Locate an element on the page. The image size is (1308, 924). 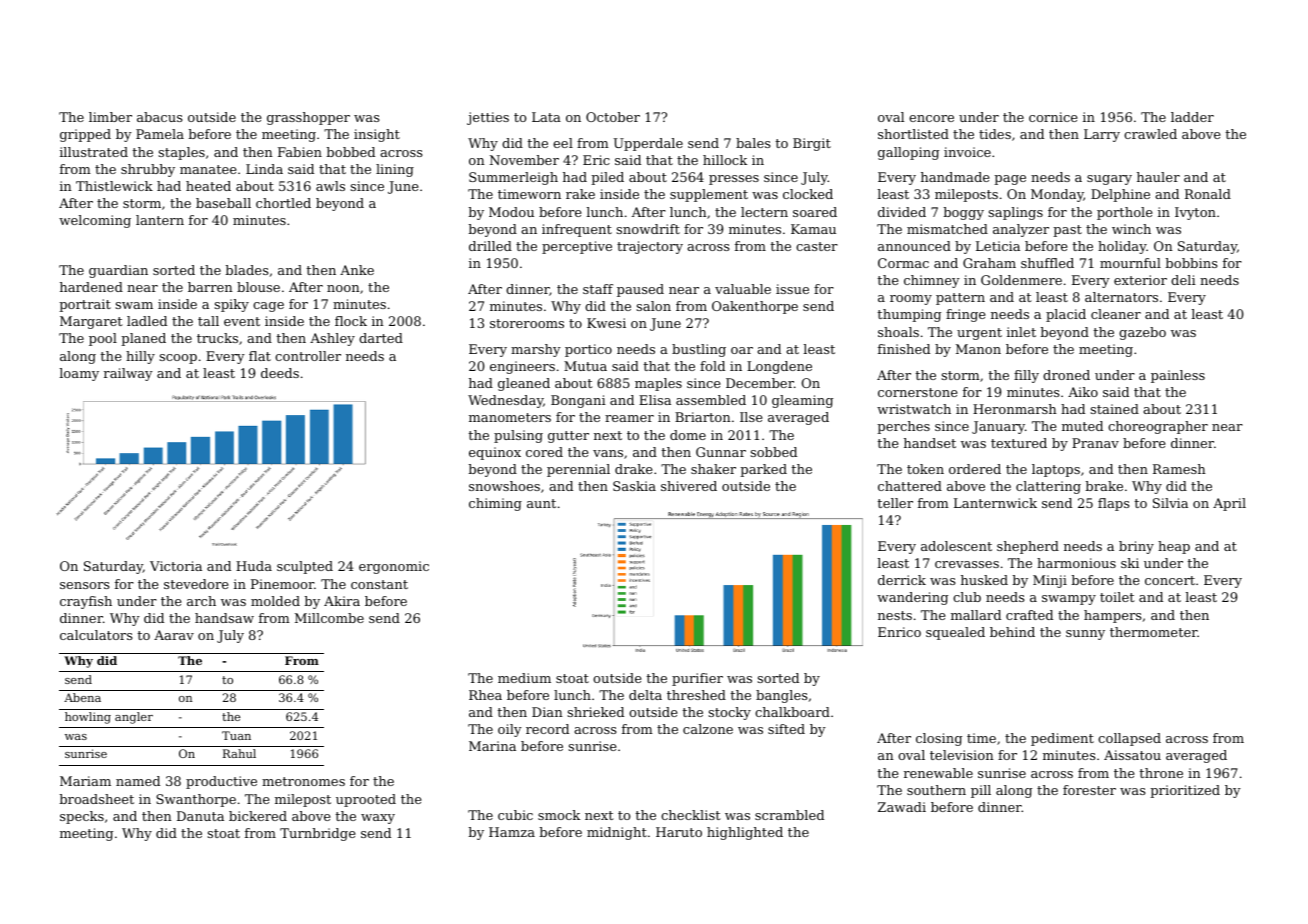
welcoming is located at coordinates (95, 221).
